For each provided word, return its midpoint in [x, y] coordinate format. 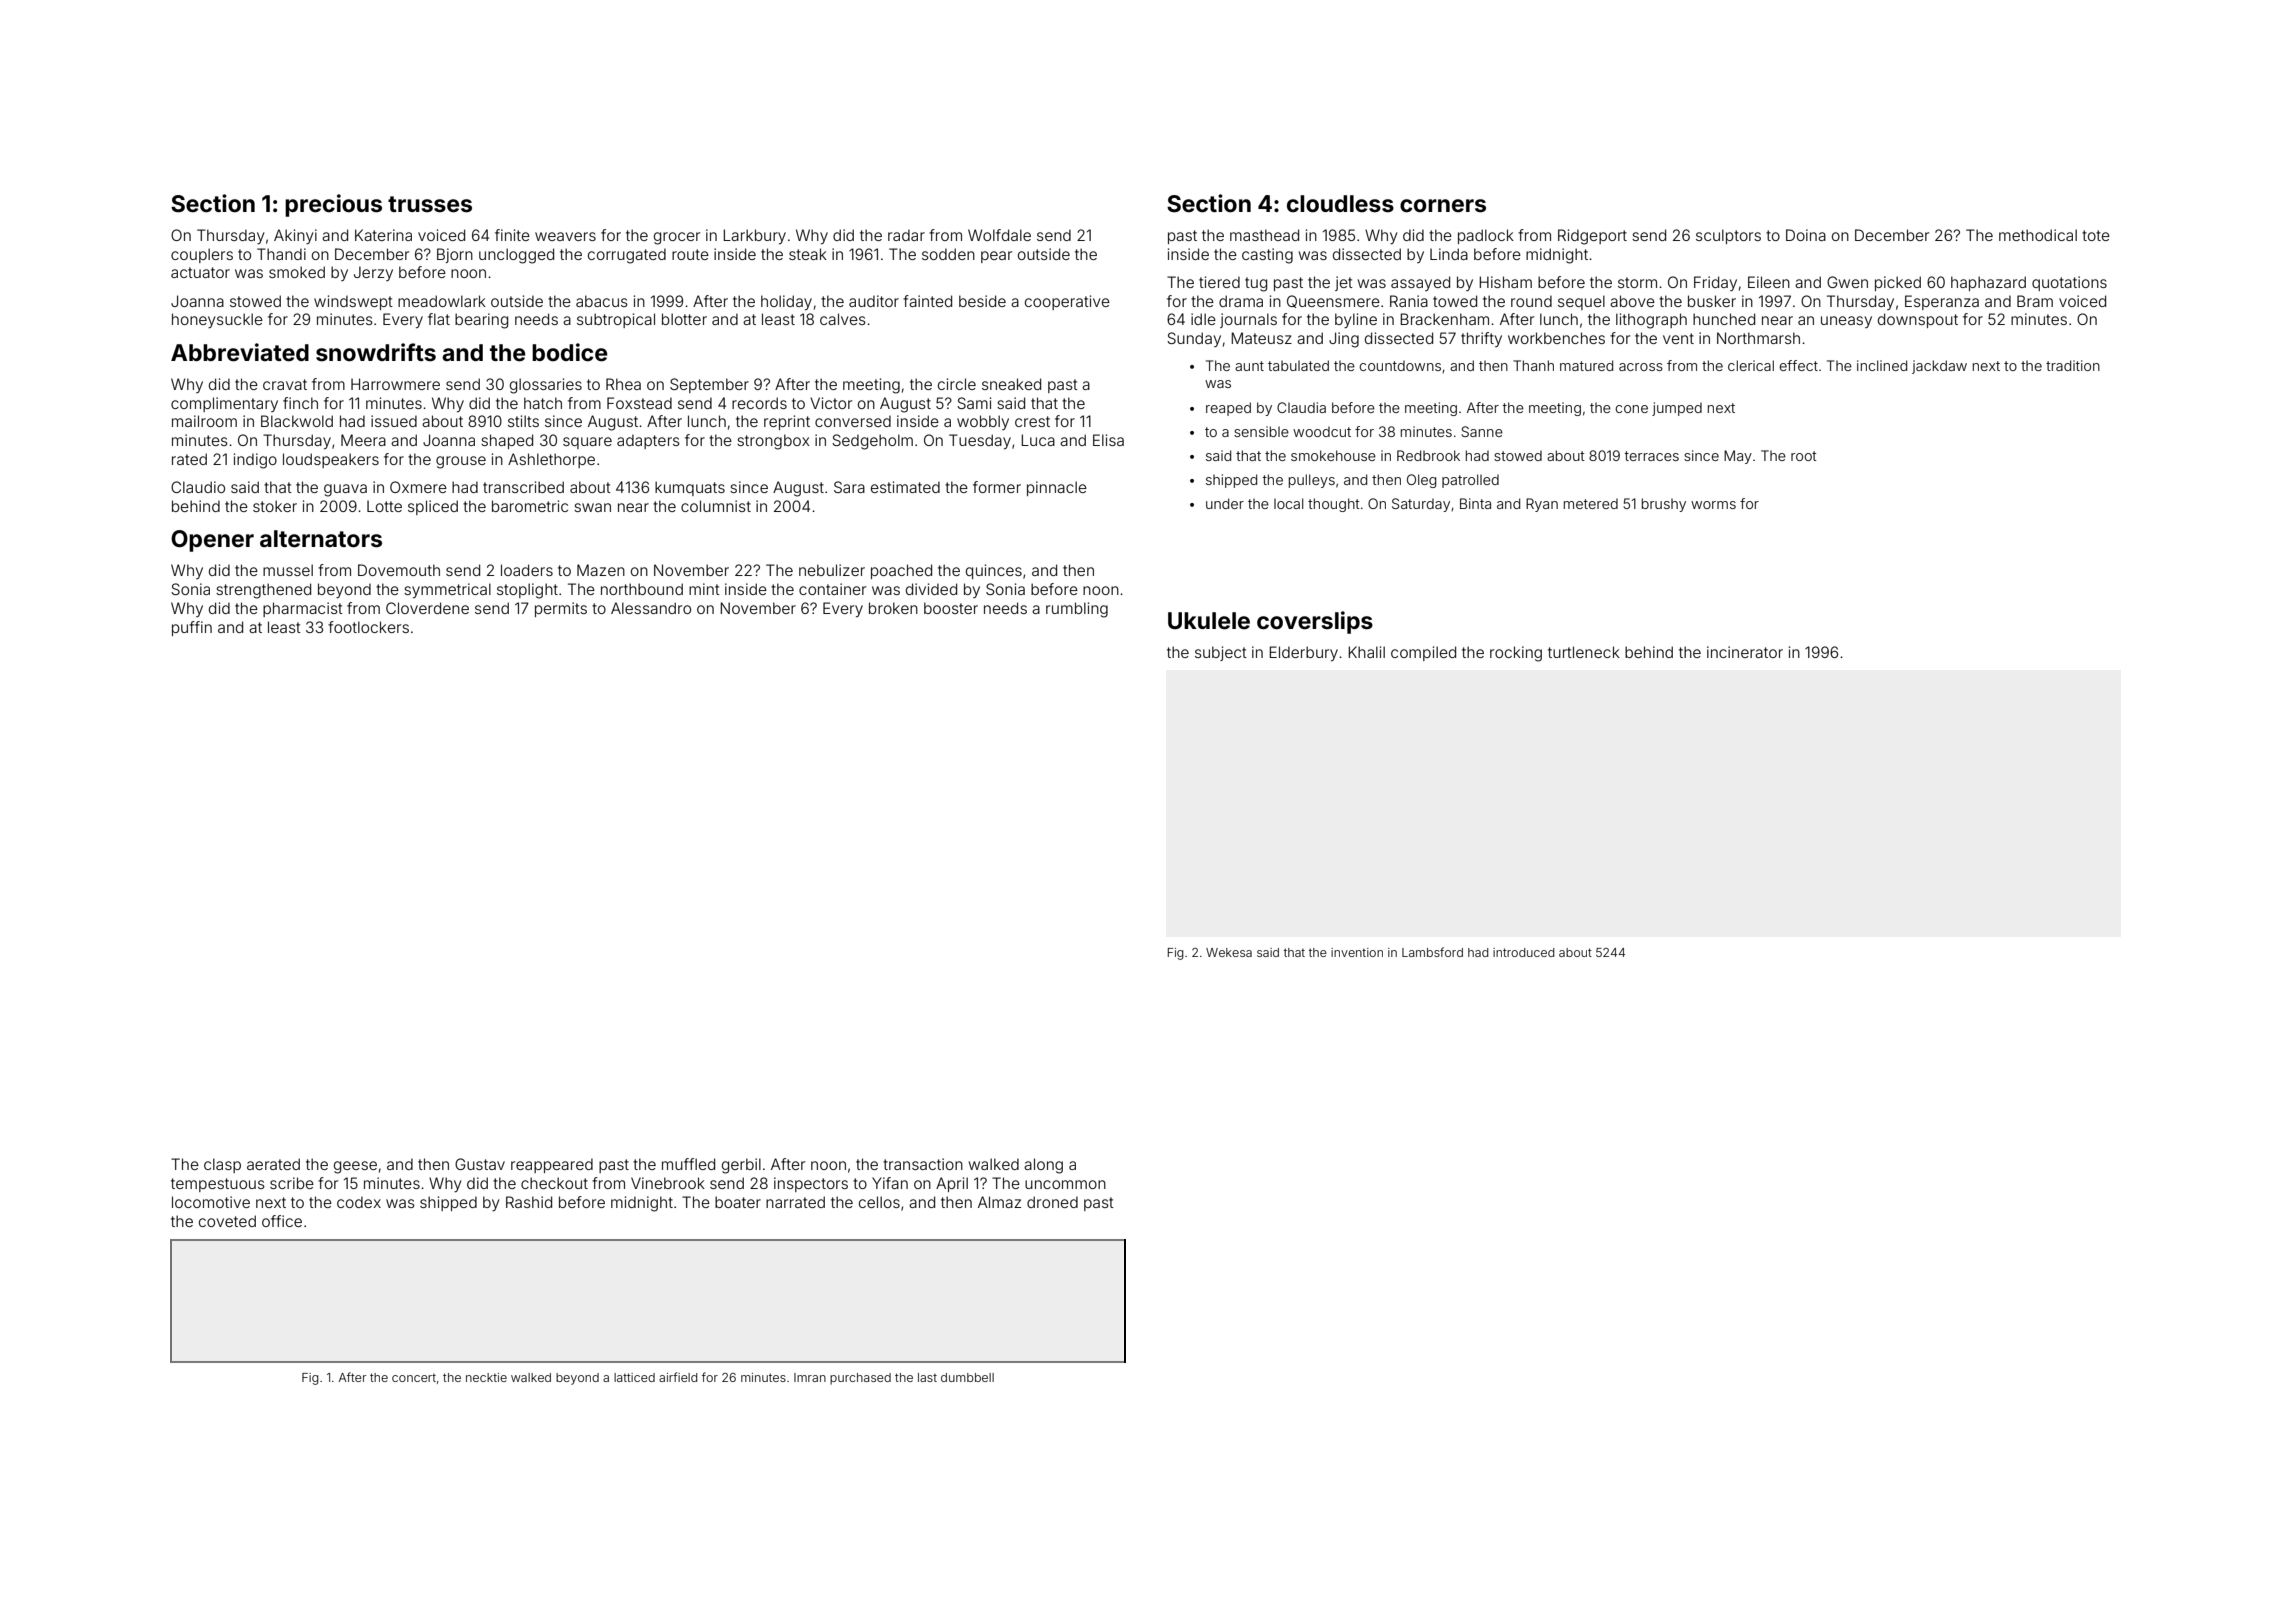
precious [333, 205]
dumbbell [967, 1377]
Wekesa [1229, 952]
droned [1052, 1202]
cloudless [1340, 204]
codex [359, 1202]
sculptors [1728, 236]
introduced [1524, 952]
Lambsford [1432, 952]
